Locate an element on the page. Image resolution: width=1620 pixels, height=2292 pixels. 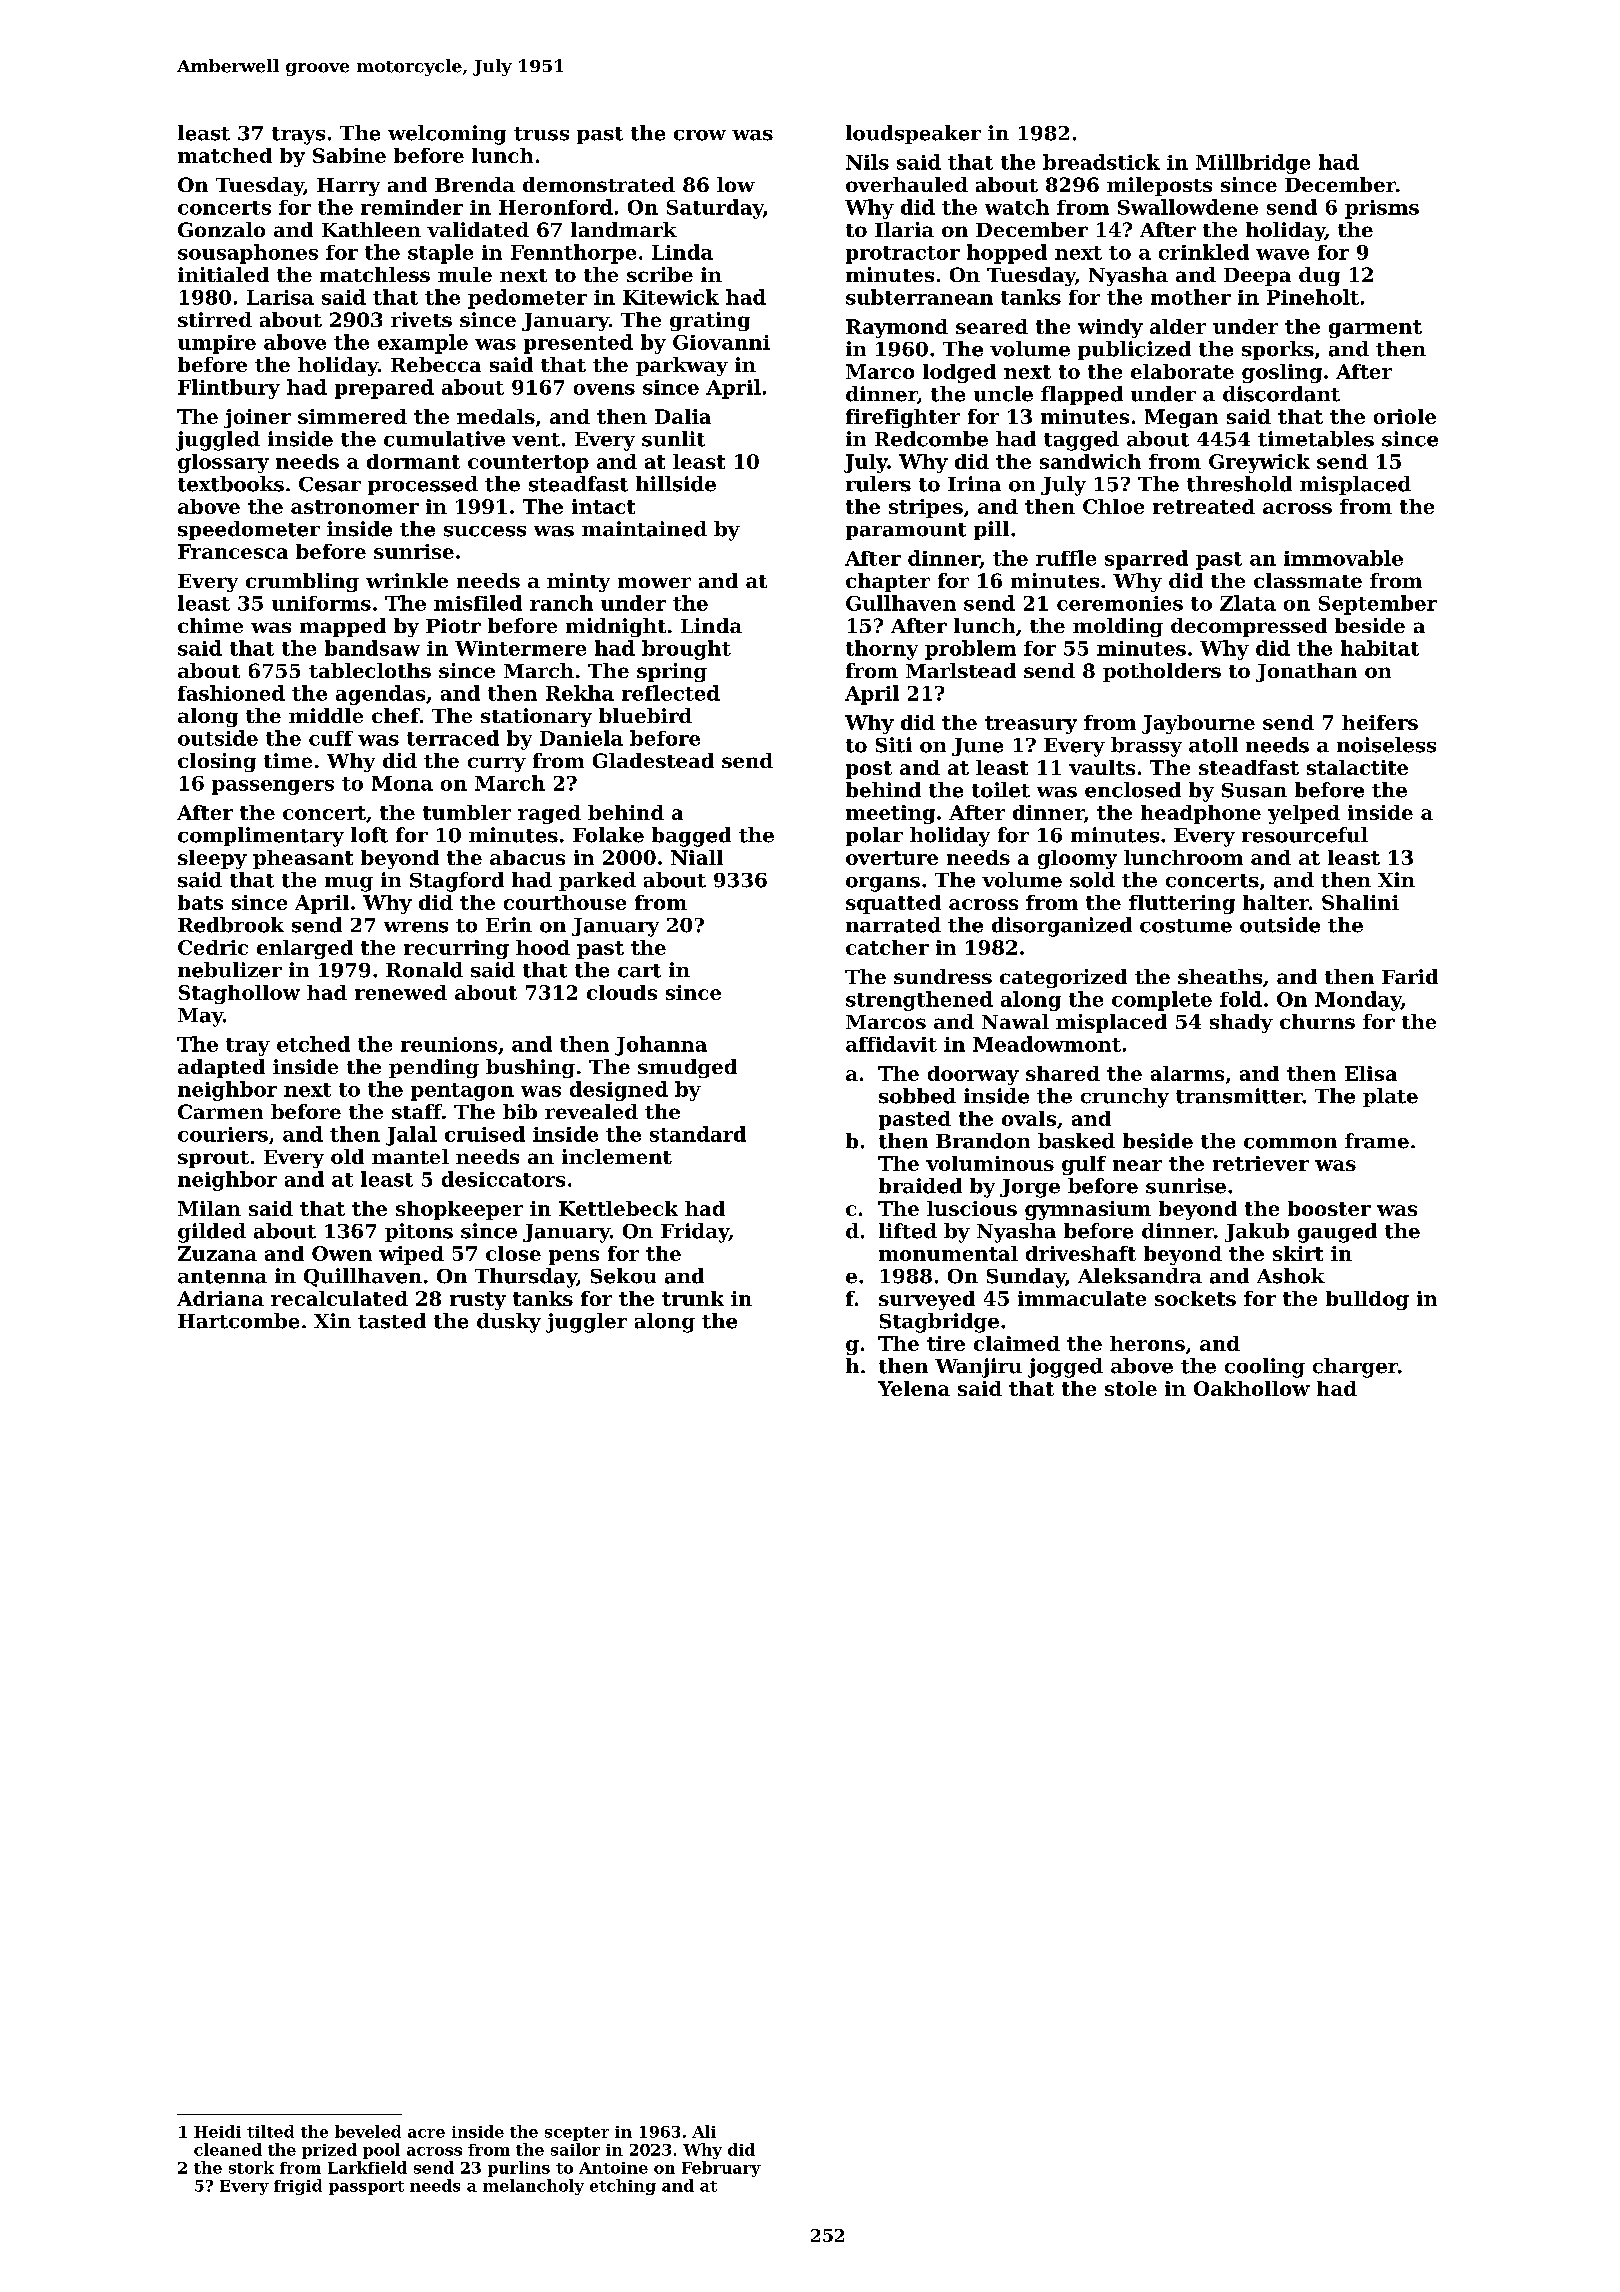
lifted is located at coordinates (908, 1231).
